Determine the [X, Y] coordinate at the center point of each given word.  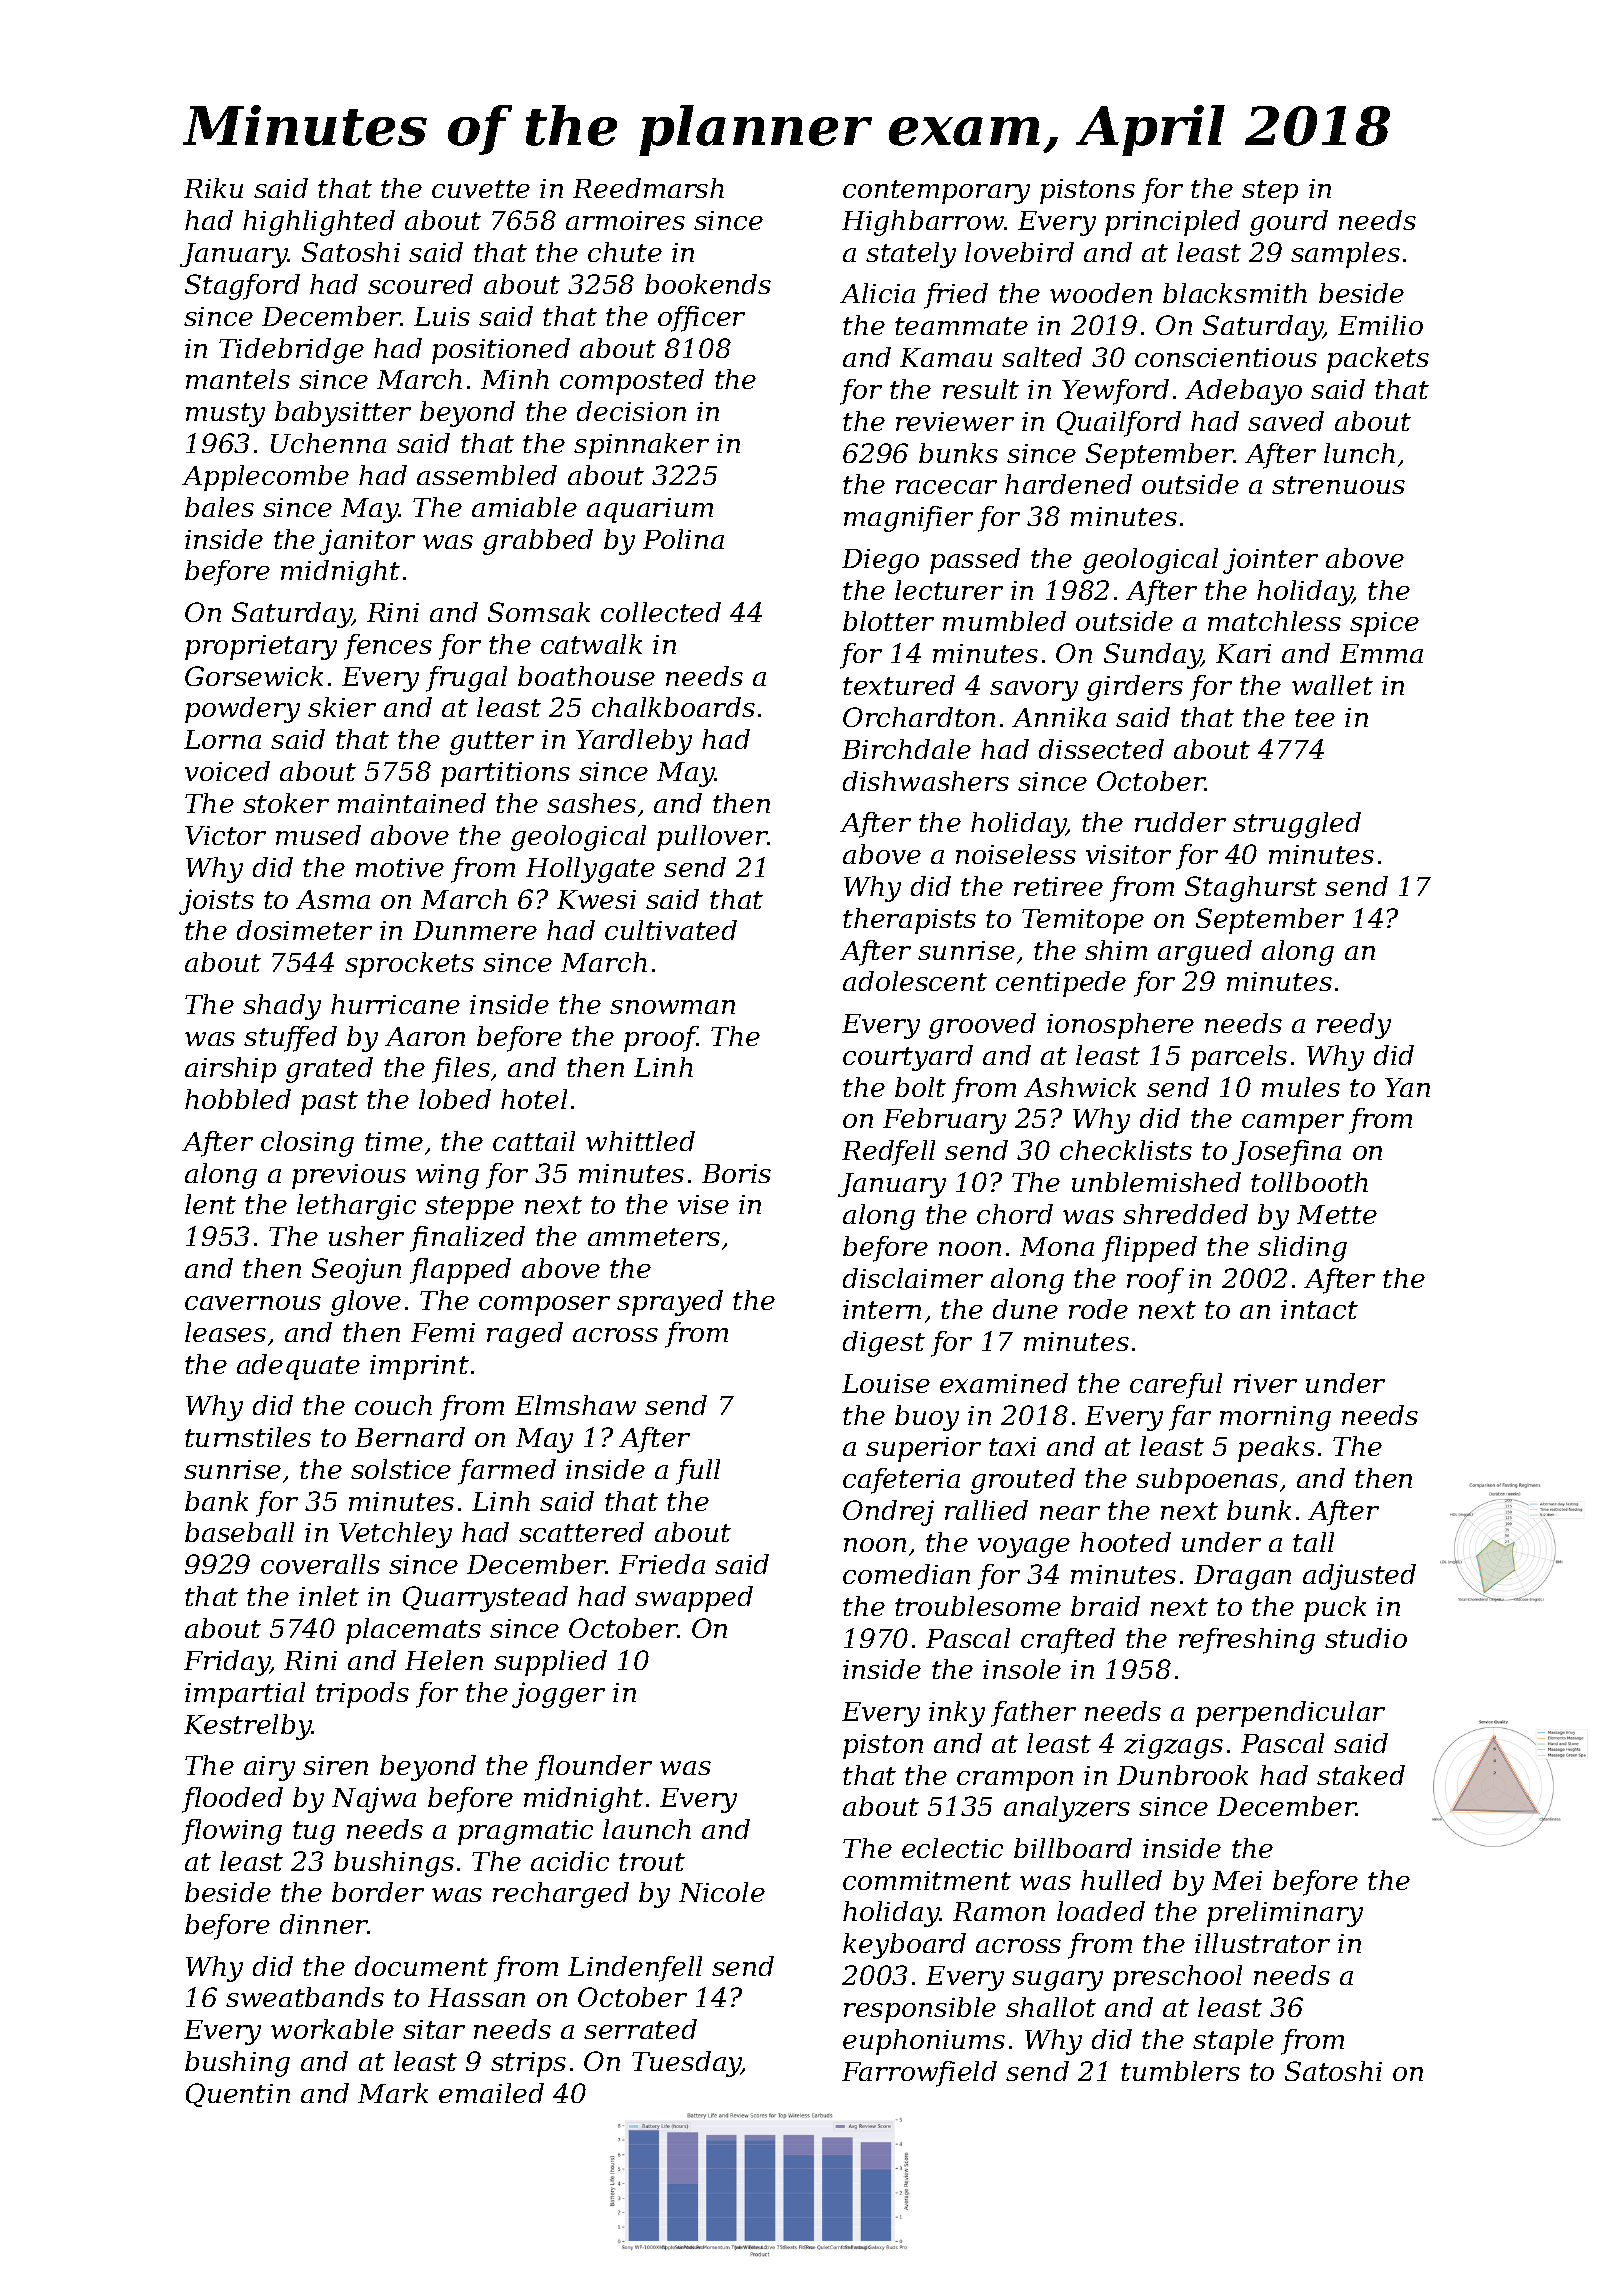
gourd [1289, 223]
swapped [694, 1599]
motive [400, 867]
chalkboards [673, 707]
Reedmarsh [648, 188]
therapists [909, 921]
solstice [401, 1469]
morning [1275, 1418]
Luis [442, 316]
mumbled [1004, 621]
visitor [1128, 854]
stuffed [290, 1039]
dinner [324, 1924]
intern [882, 1309]
